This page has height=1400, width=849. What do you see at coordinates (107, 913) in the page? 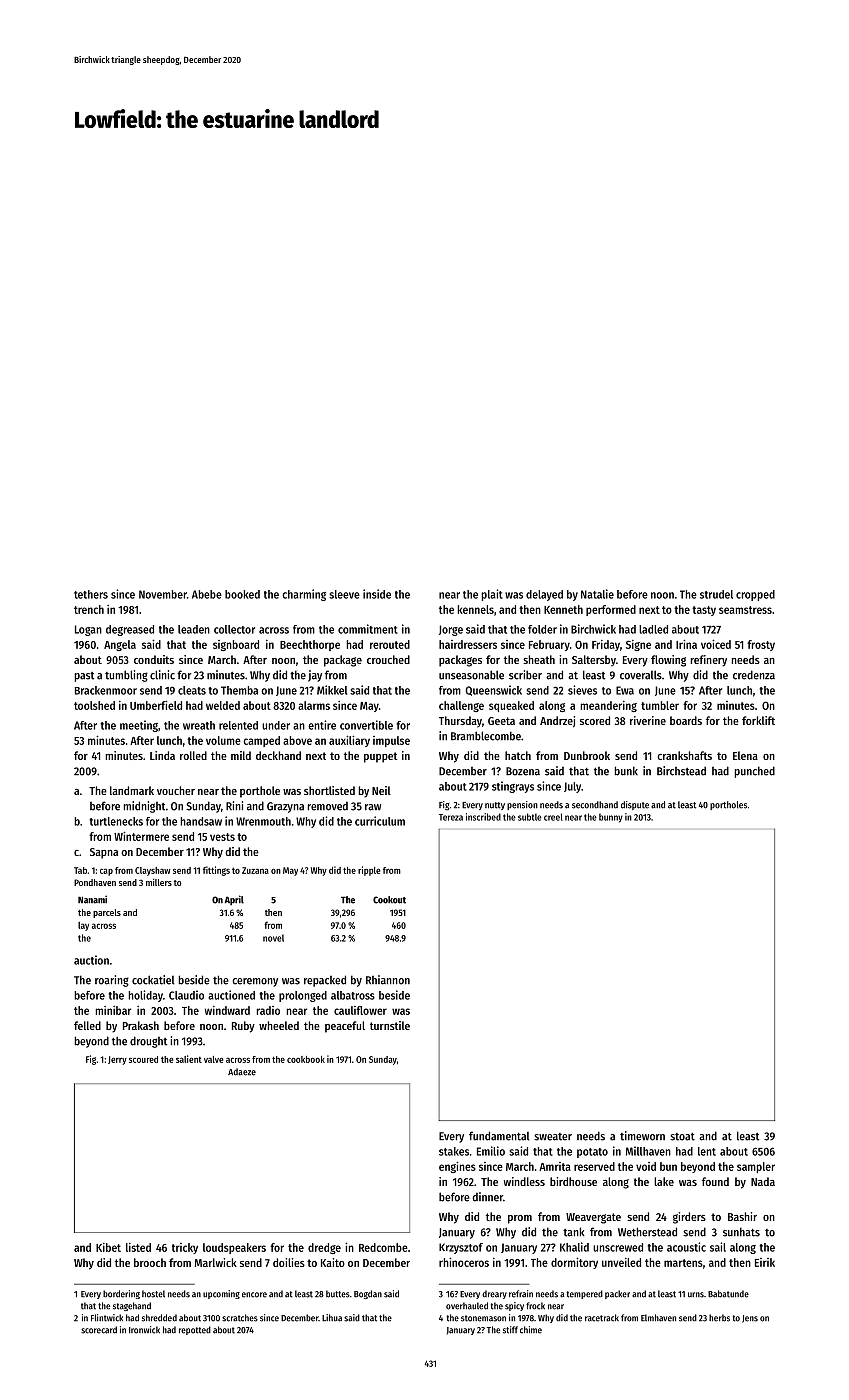
I see `parcels` at bounding box center [107, 913].
